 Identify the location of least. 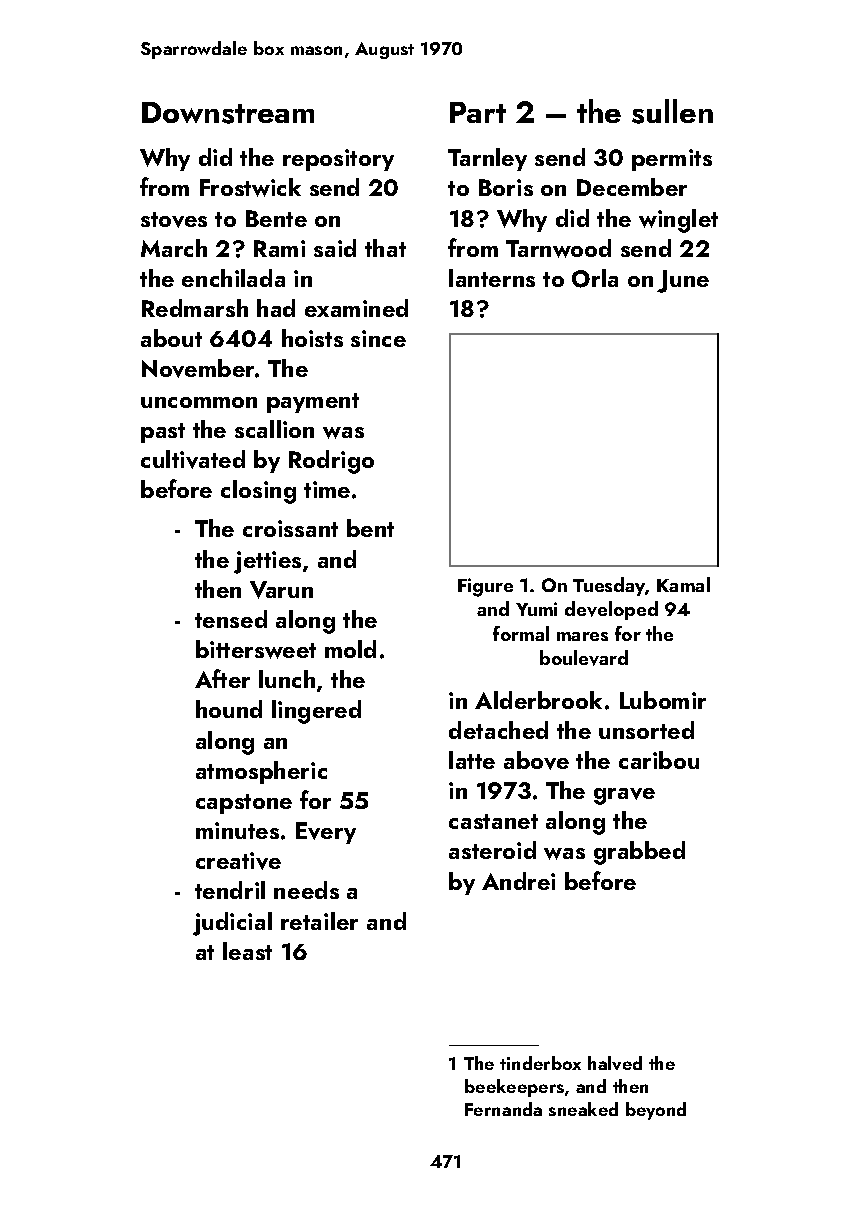
(247, 951).
